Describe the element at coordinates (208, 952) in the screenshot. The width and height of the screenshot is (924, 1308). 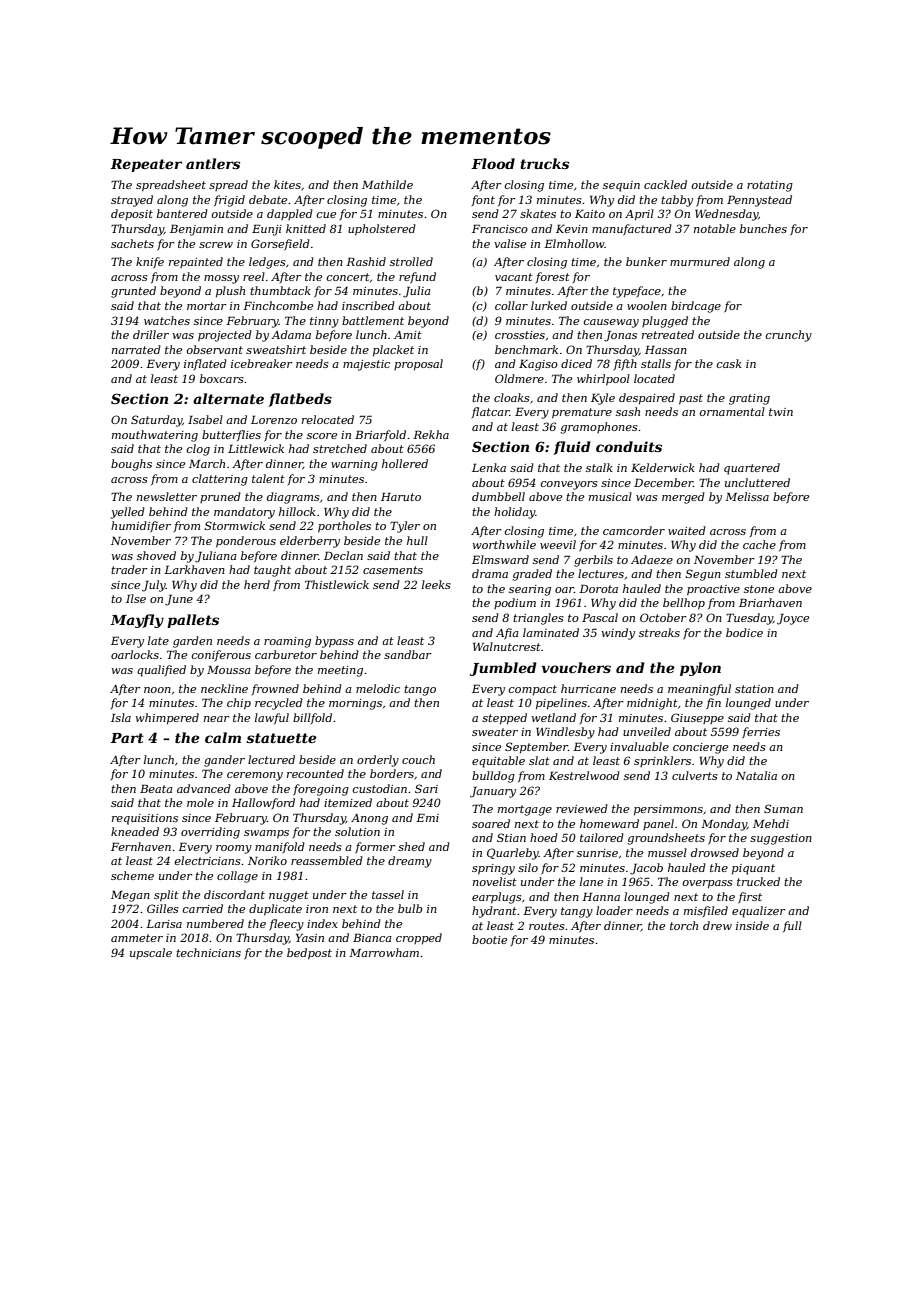
I see `technicians` at that location.
